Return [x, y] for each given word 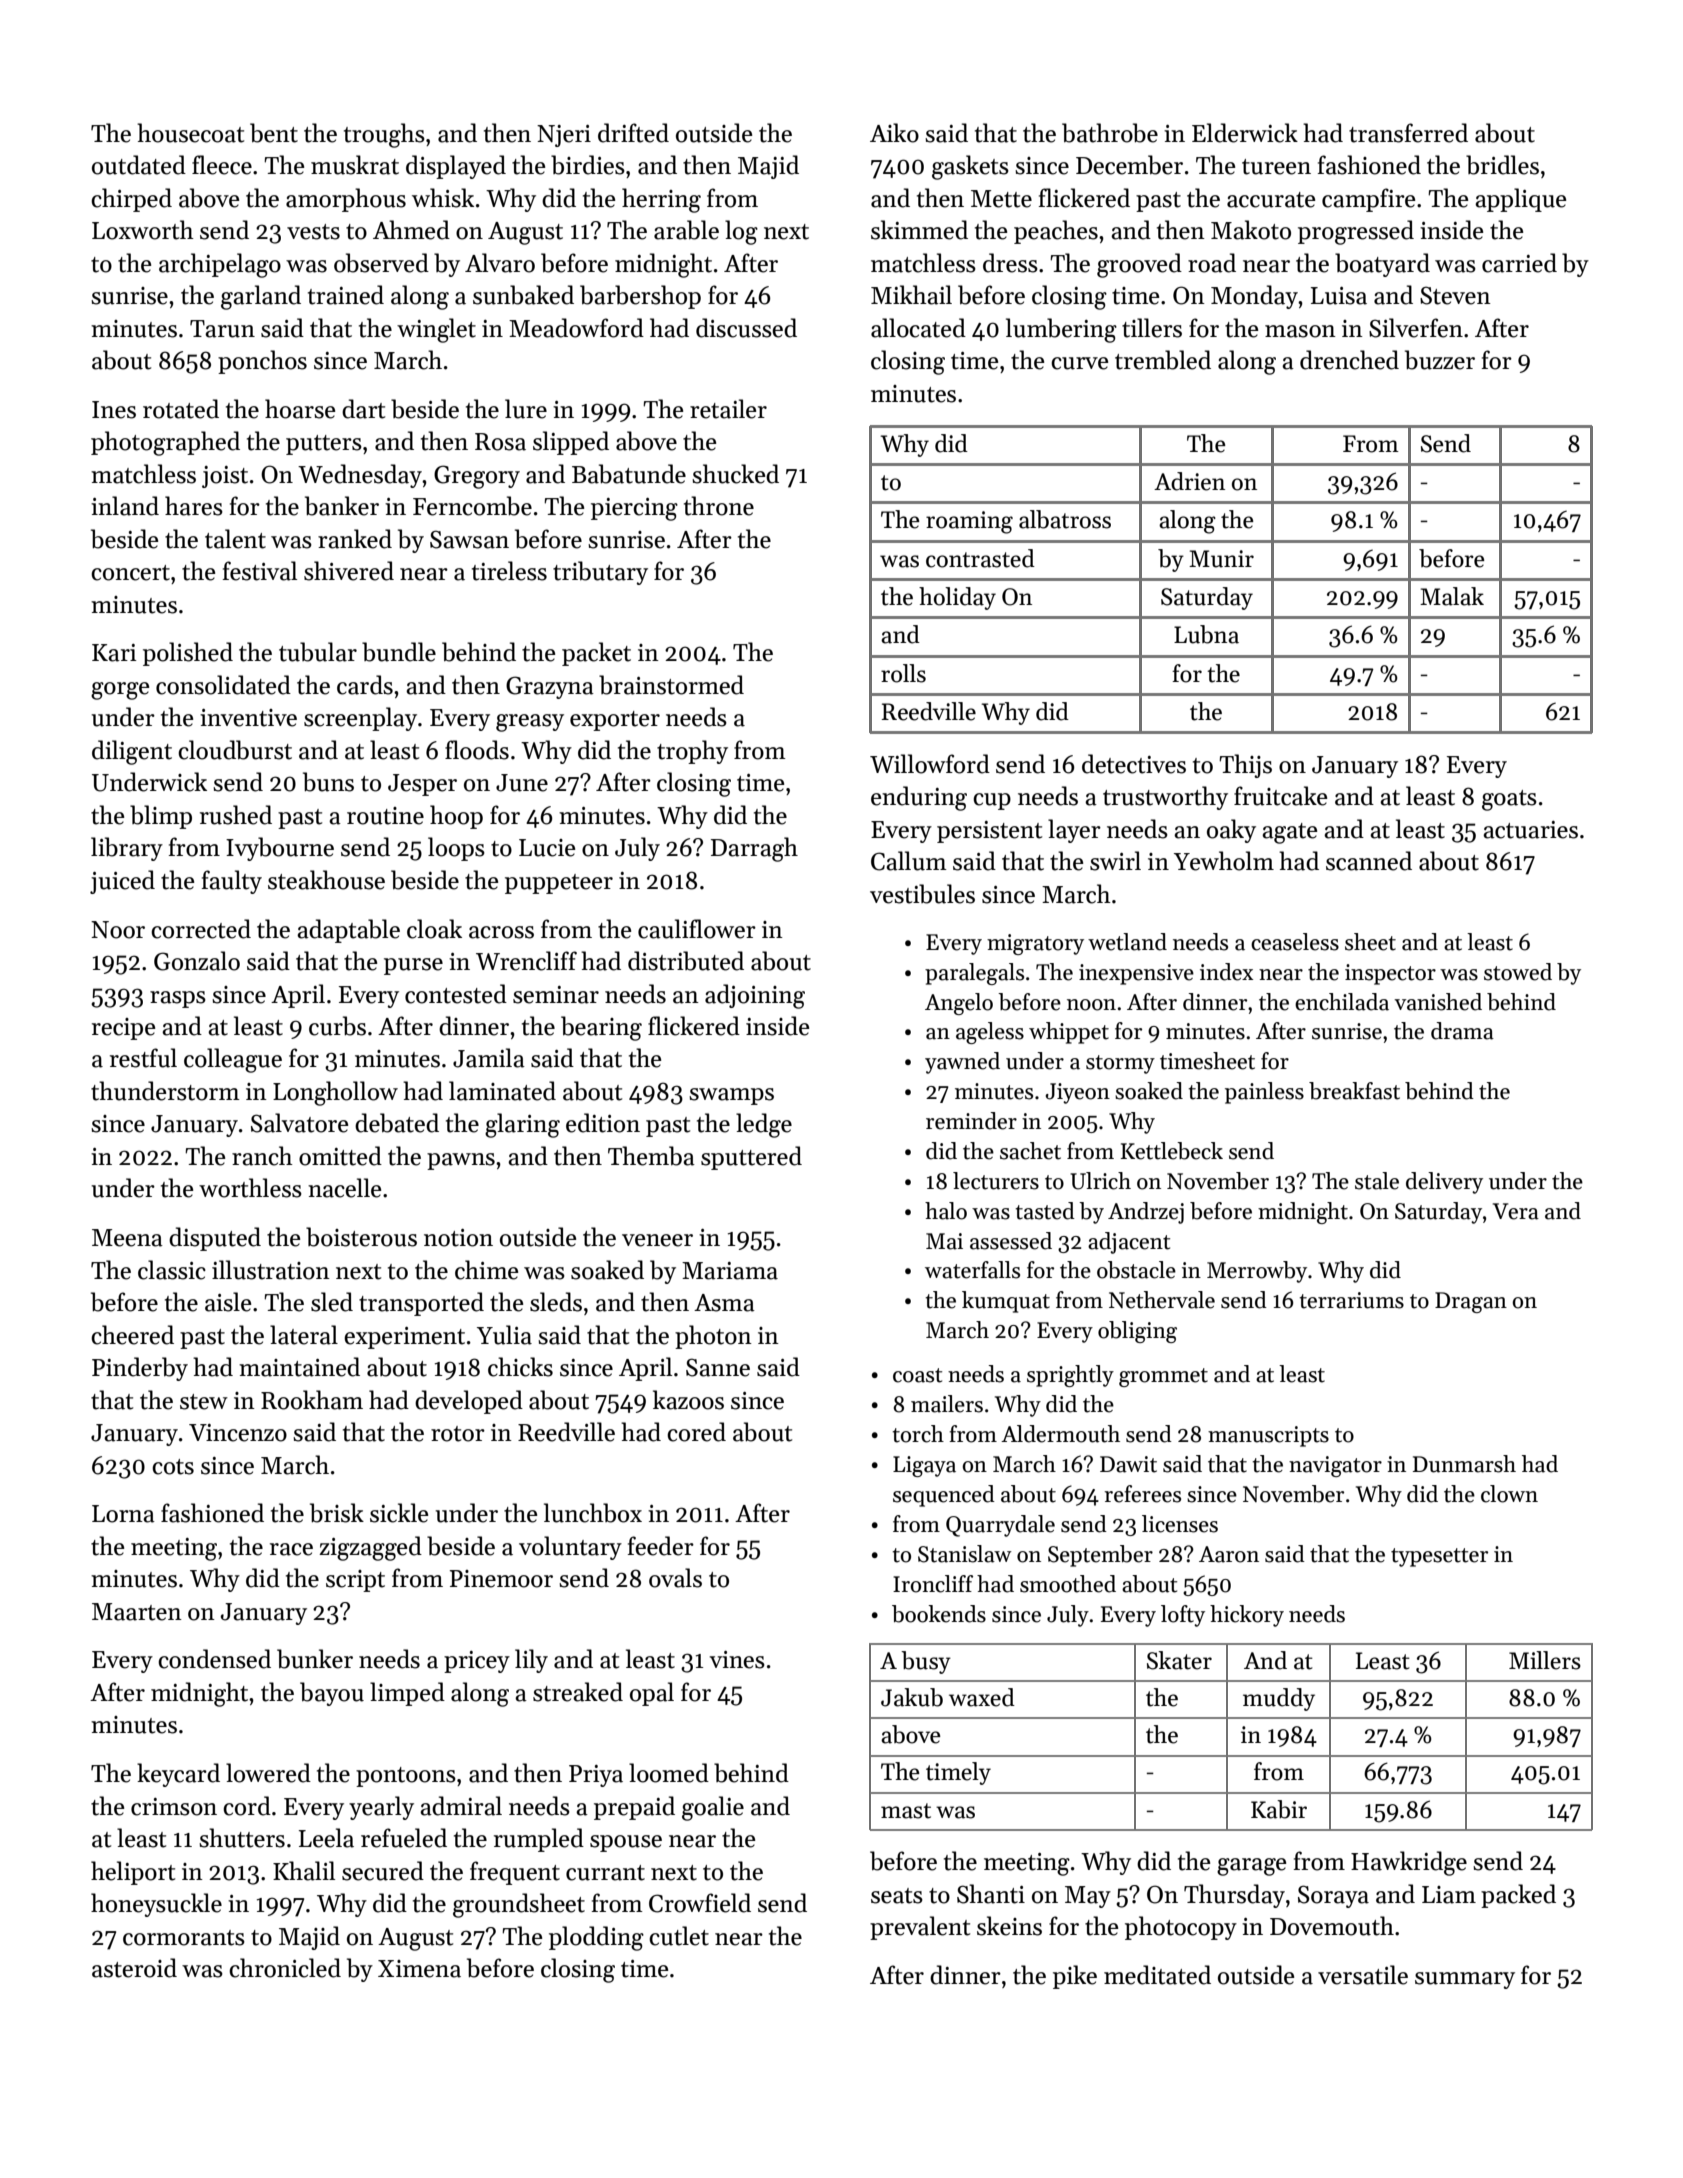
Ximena [419, 1969]
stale [1377, 1181]
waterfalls [972, 1270]
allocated [918, 328]
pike [1075, 1977]
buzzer [1440, 360]
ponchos [262, 362]
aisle [228, 1302]
